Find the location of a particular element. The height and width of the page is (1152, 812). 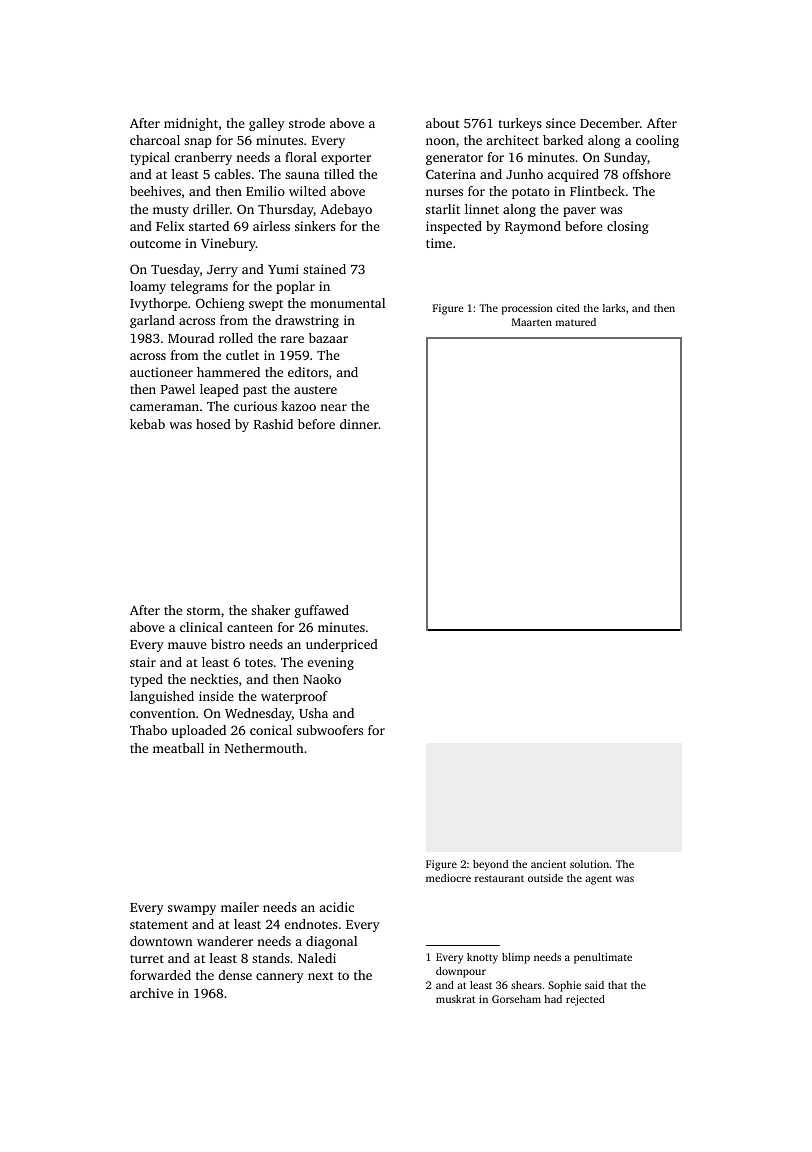

mailer is located at coordinates (240, 907).
